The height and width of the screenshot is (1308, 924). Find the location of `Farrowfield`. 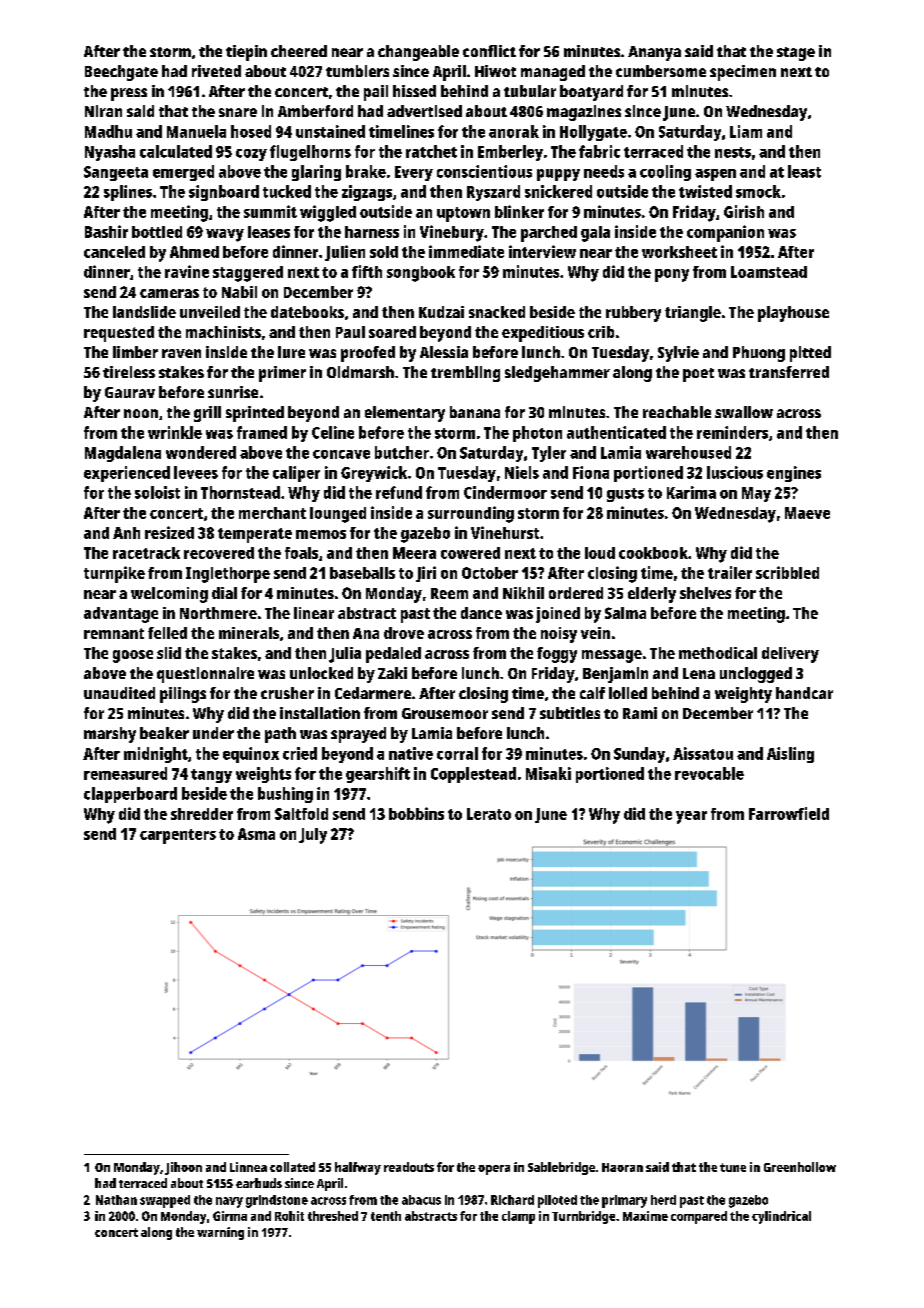

Farrowfield is located at coordinates (789, 813).
